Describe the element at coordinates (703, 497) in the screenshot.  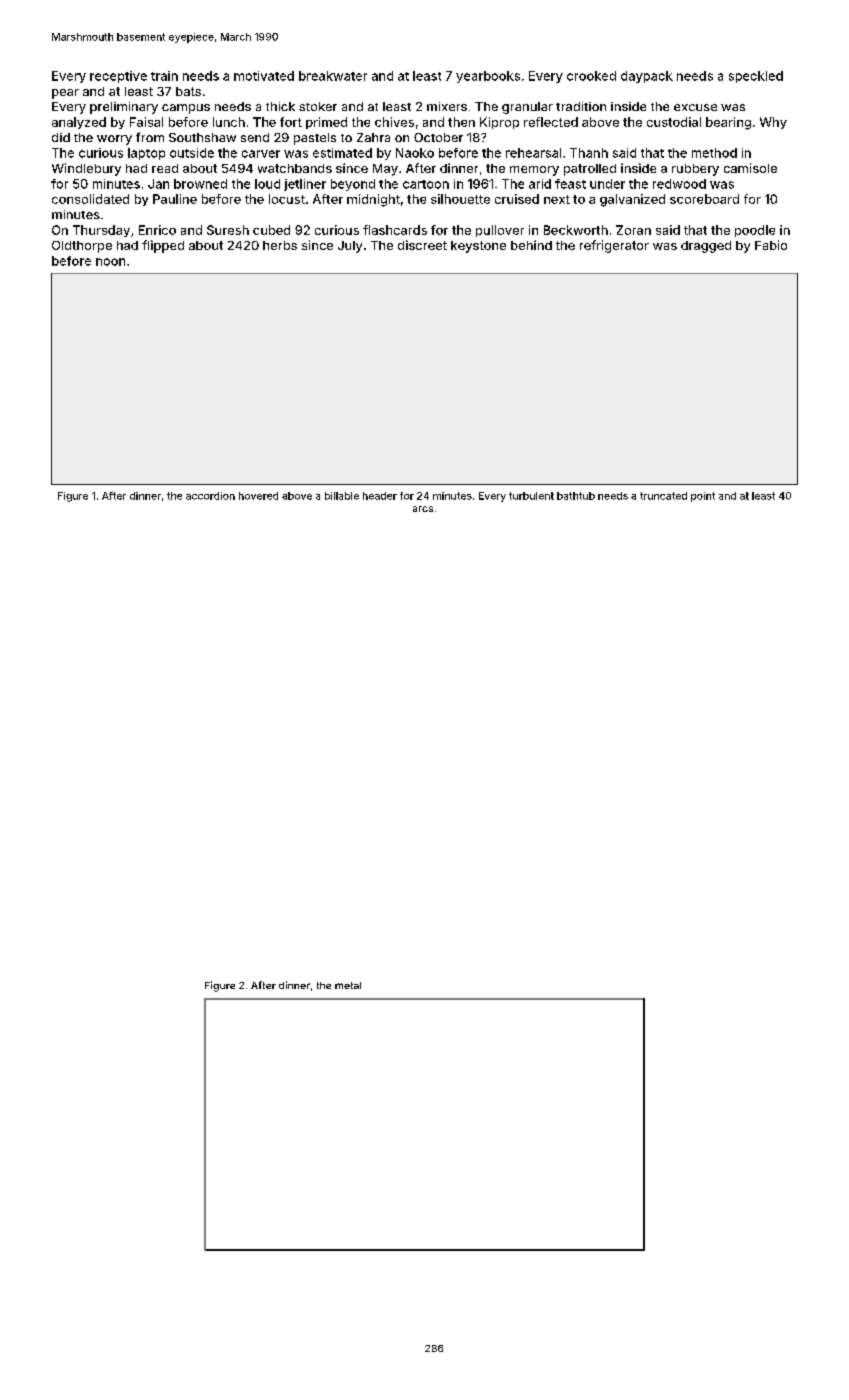
I see `point` at that location.
